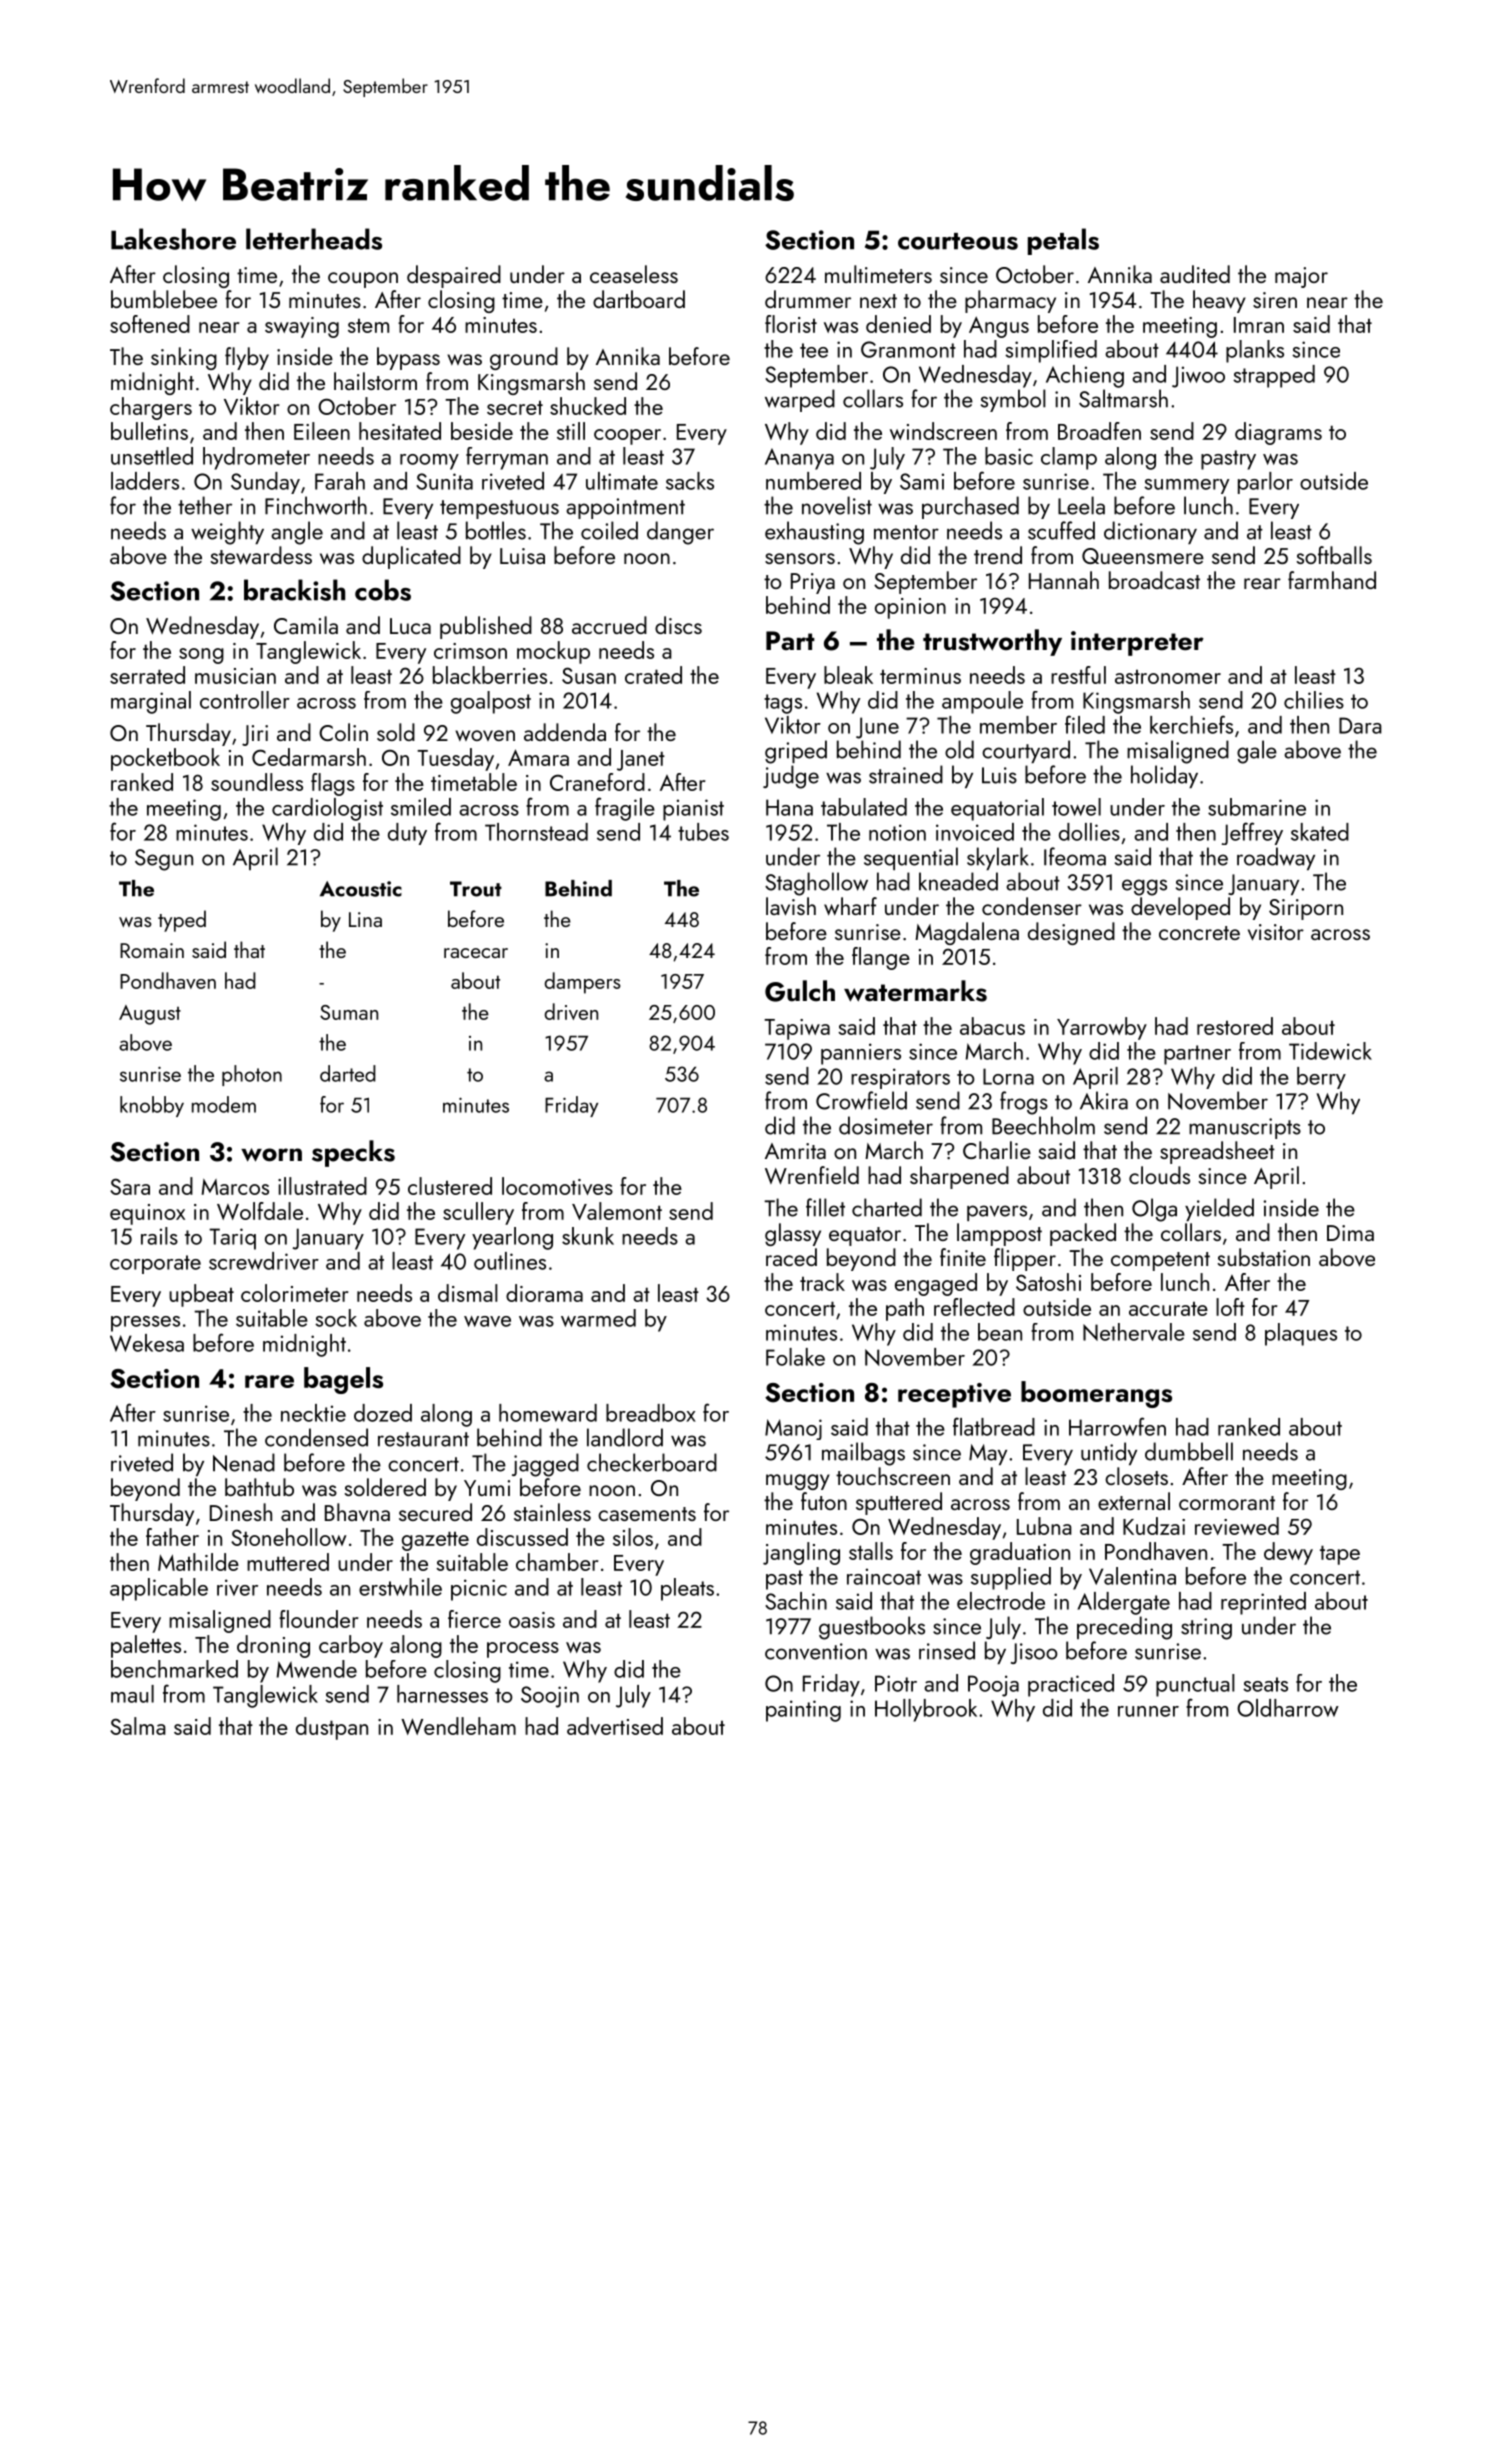 Image resolution: width=1496 pixels, height=2464 pixels. Describe the element at coordinates (423, 1439) in the screenshot. I see `restaurant` at that location.
